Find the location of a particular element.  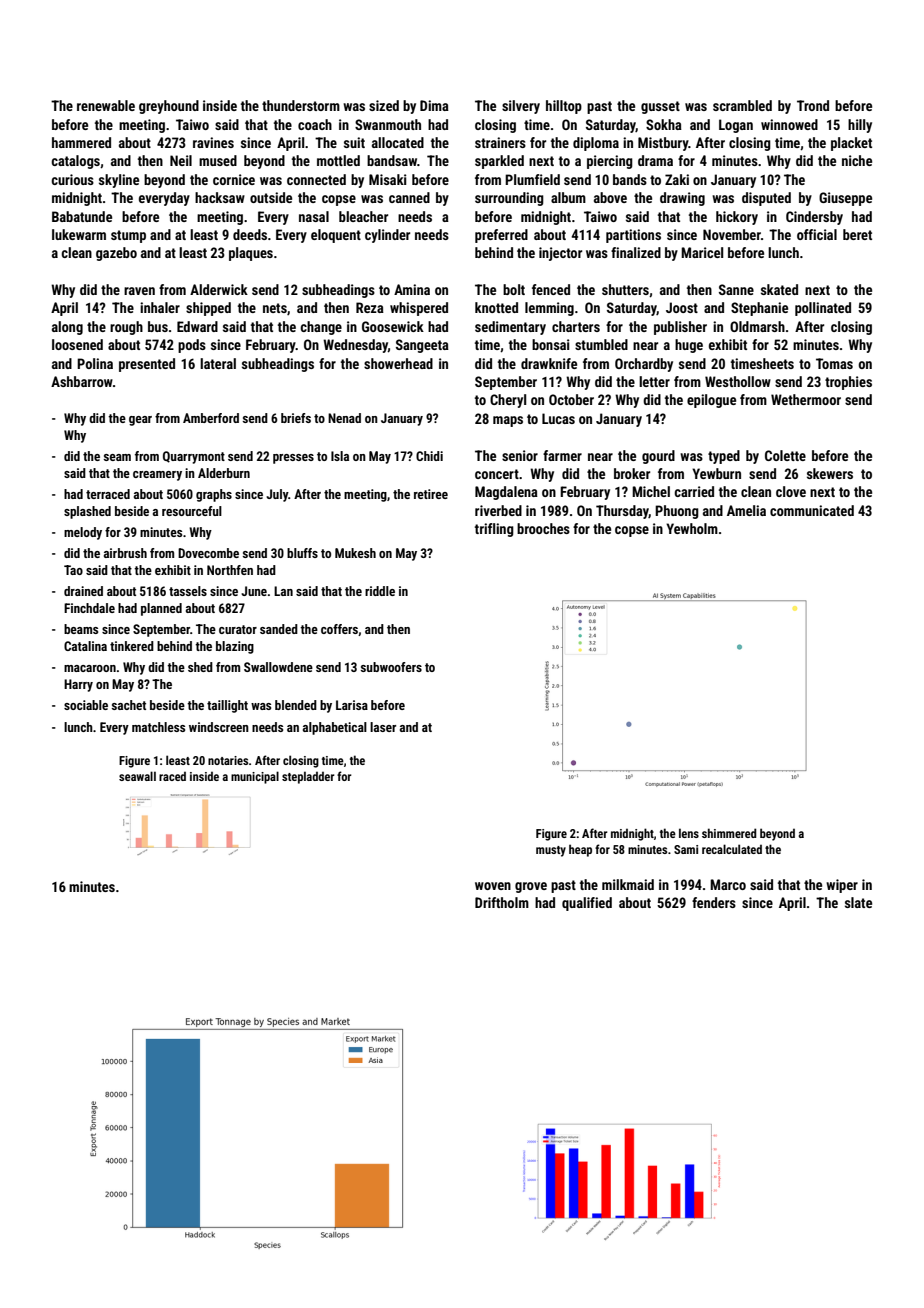

communicated is located at coordinates (812, 510).
